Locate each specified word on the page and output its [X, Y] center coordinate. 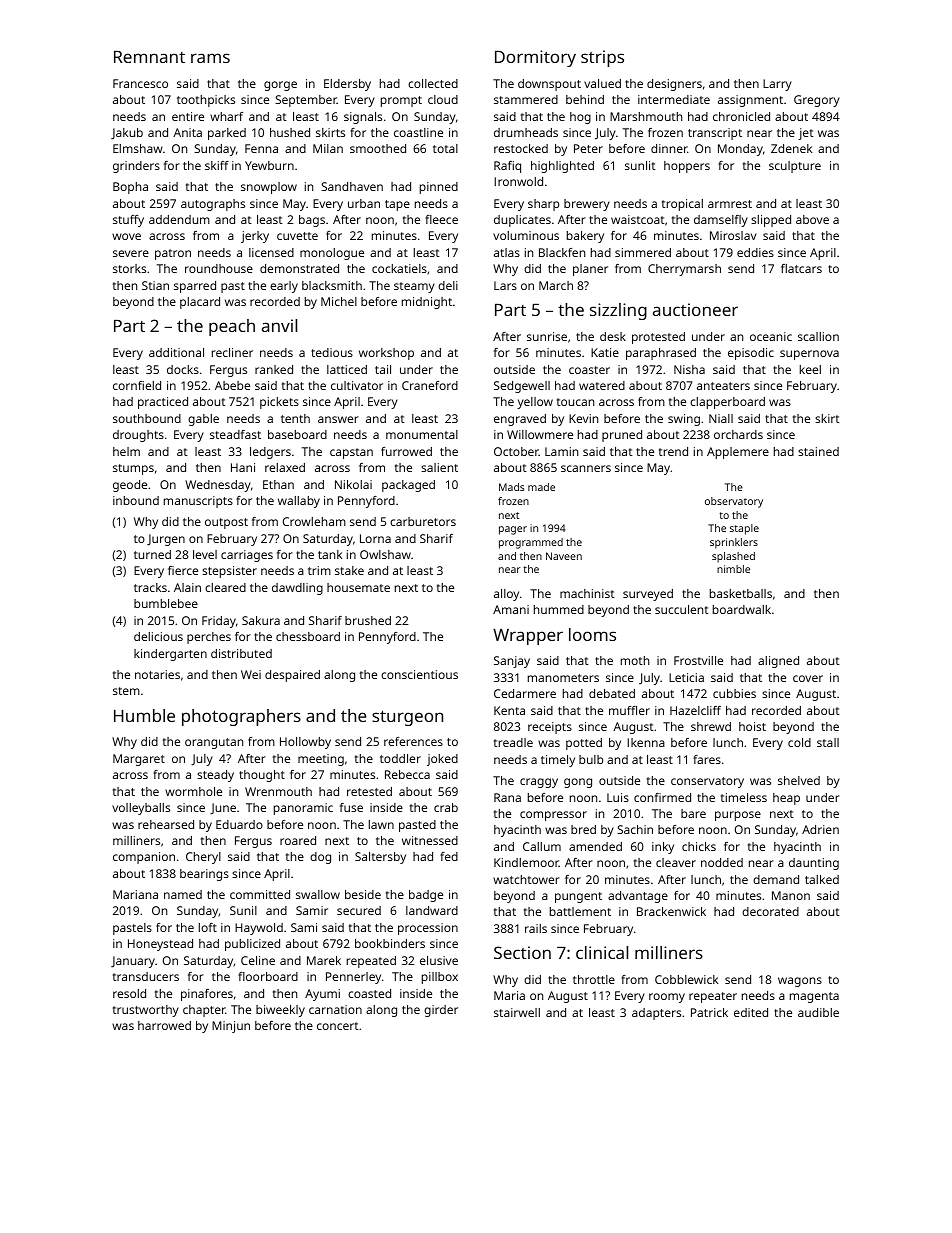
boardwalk [742, 609]
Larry [777, 85]
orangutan [214, 743]
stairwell [517, 1012]
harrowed [164, 1025]
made [541, 487]
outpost [226, 523]
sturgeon [407, 718]
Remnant [149, 57]
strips [602, 58]
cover [808, 678]
